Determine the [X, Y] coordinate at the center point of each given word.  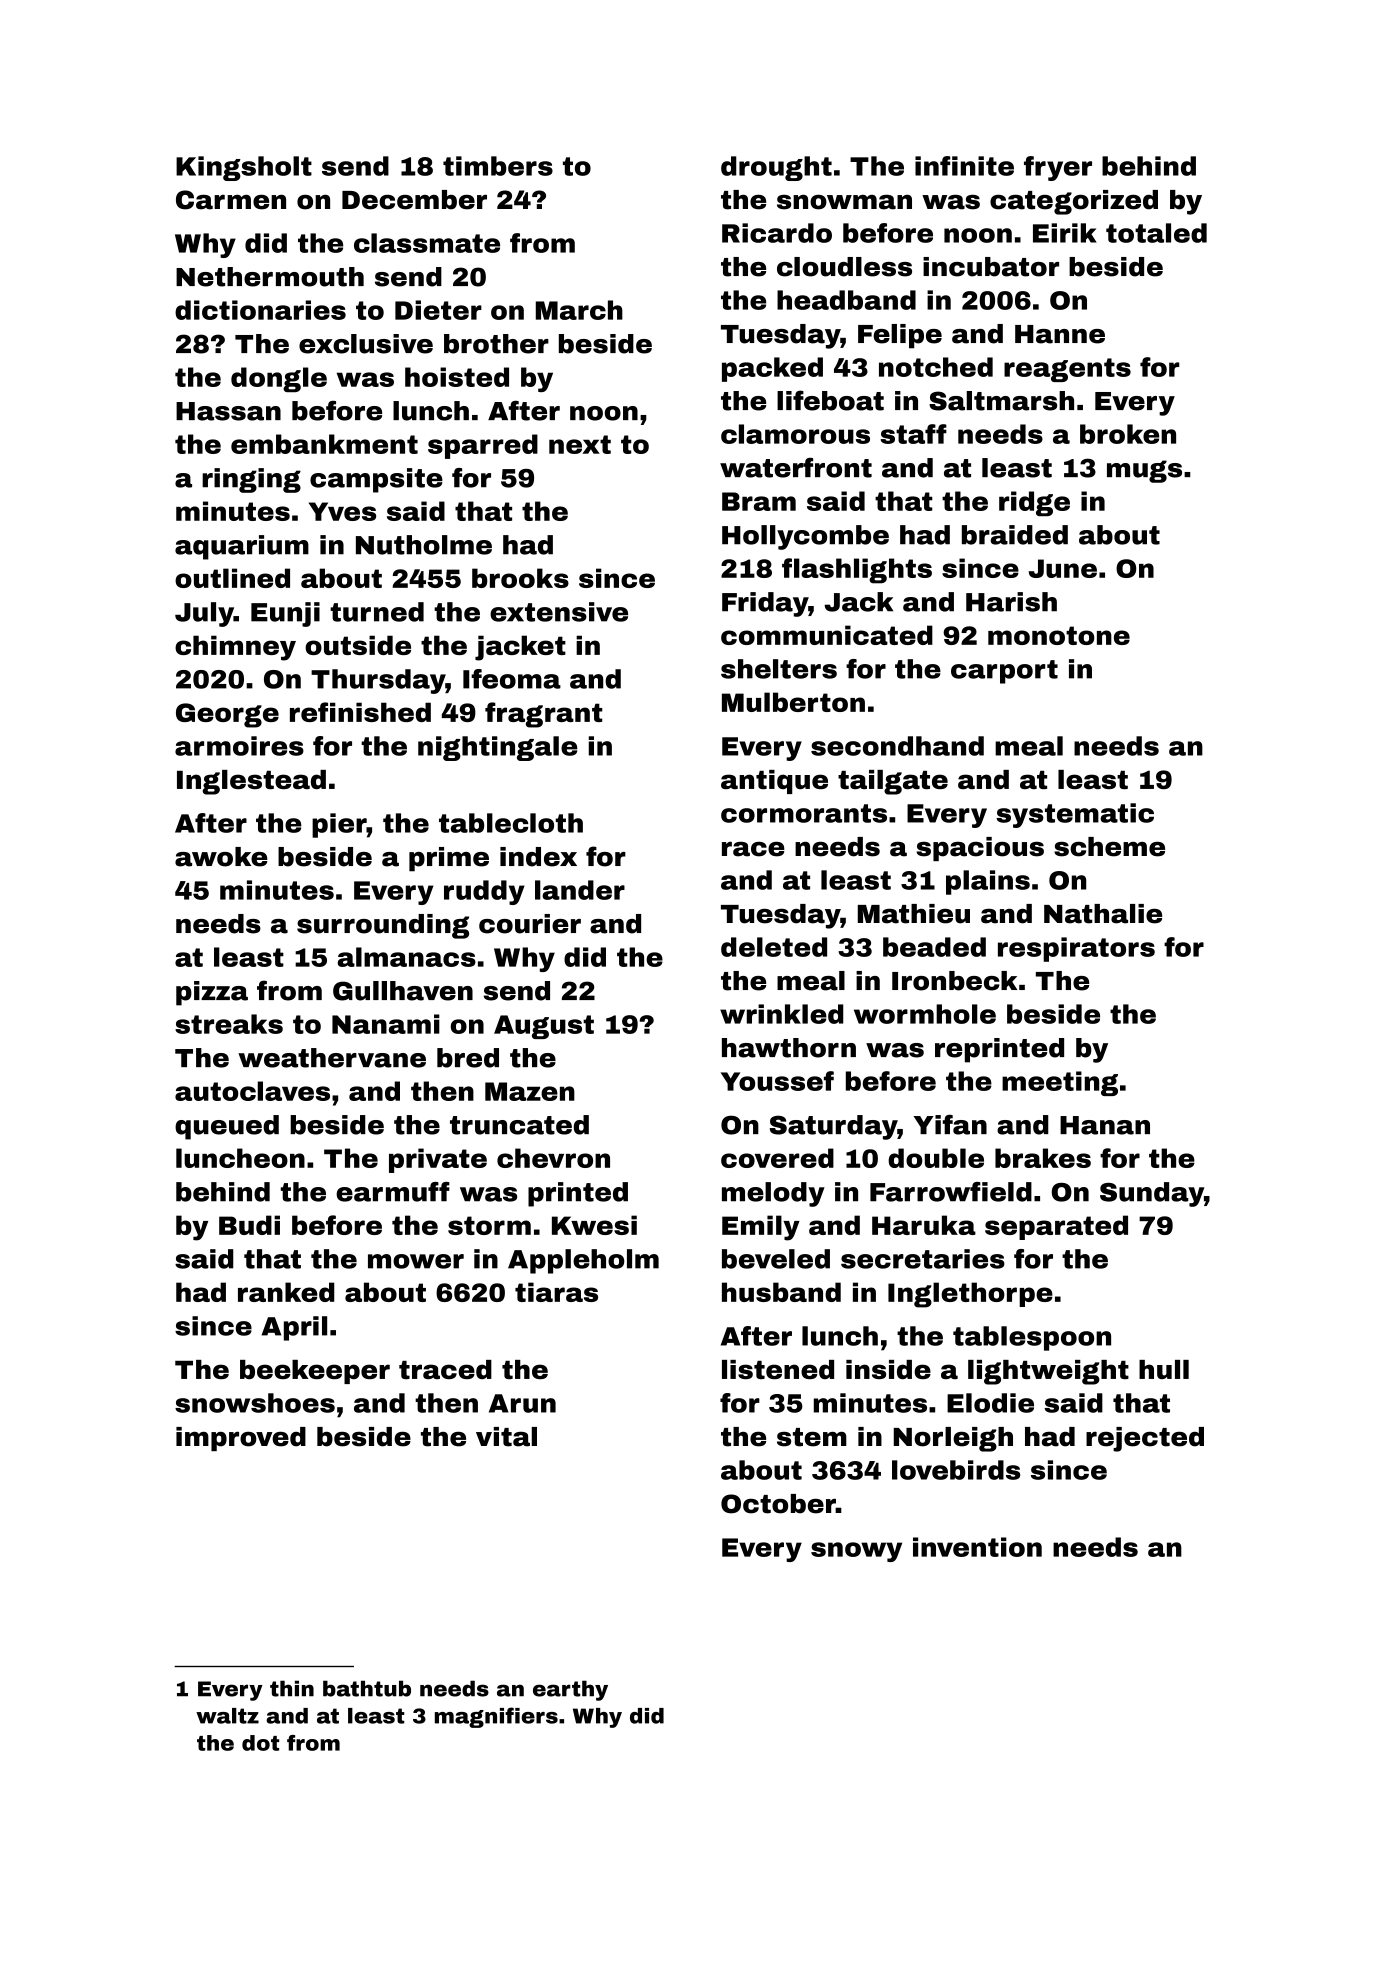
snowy [856, 1552]
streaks [229, 1024]
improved [241, 1439]
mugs [1144, 471]
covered [777, 1158]
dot [260, 1743]
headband [846, 300]
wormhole [925, 1014]
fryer [1058, 168]
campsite [376, 480]
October [778, 1504]
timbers [498, 166]
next [580, 444]
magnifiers [496, 1717]
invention [977, 1547]
